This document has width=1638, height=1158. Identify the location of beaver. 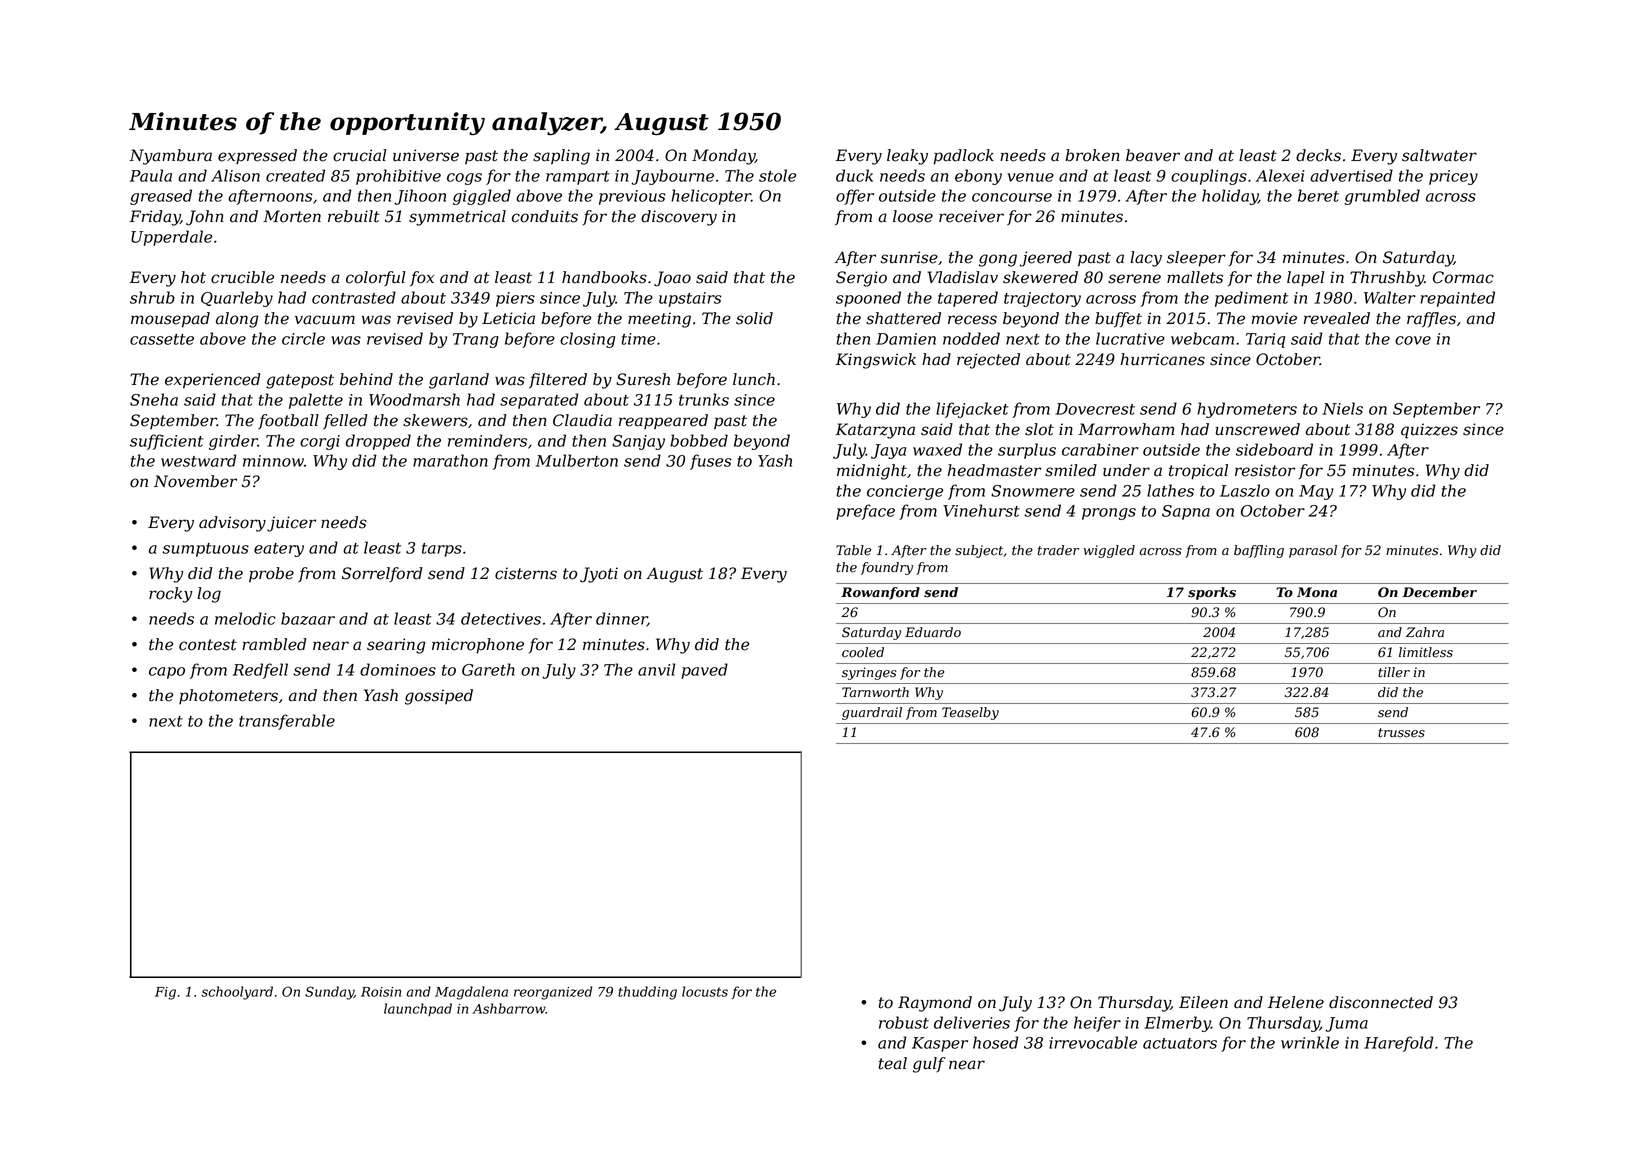
(1153, 155).
